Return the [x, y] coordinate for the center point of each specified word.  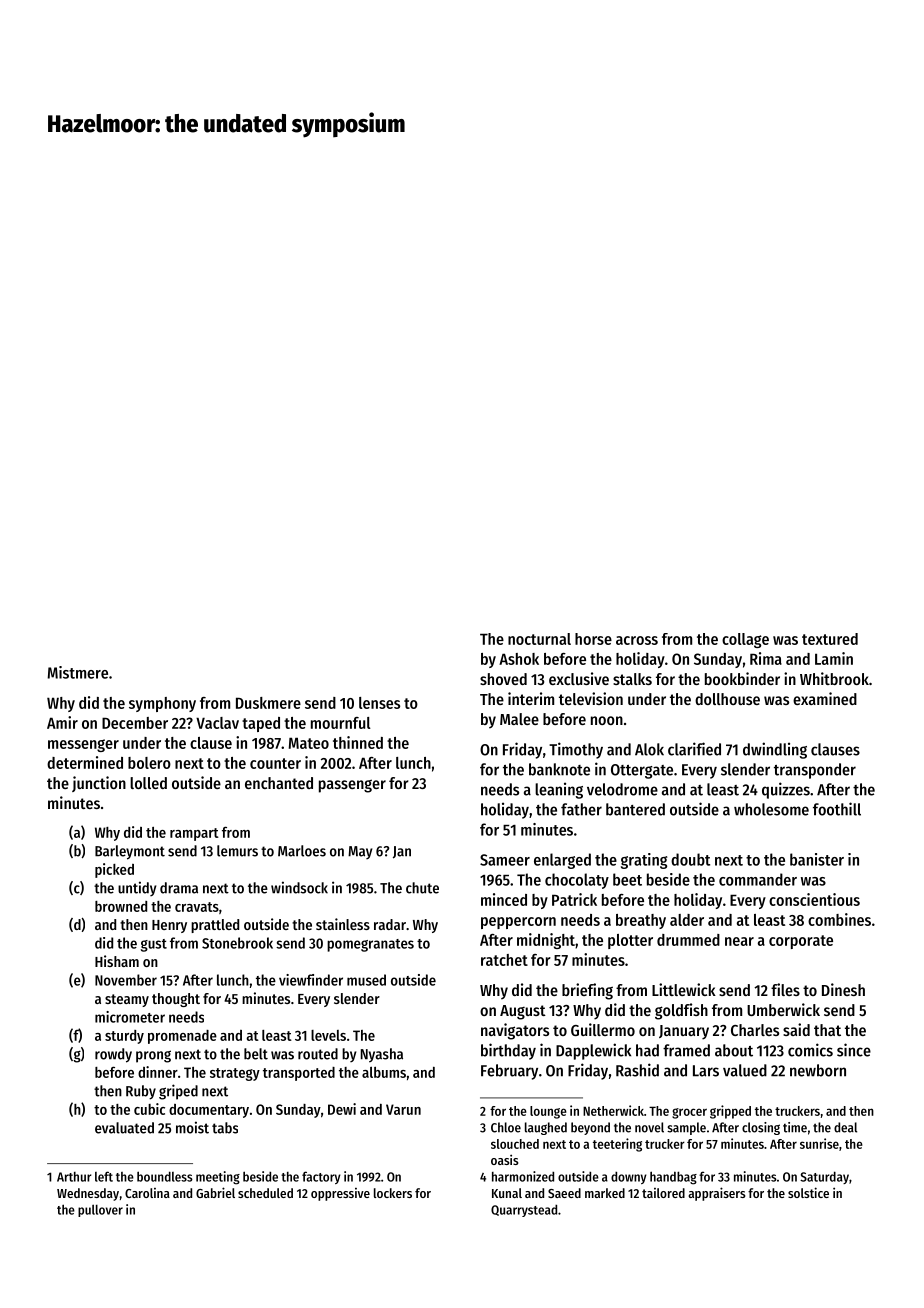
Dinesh [843, 989]
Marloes [302, 851]
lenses [379, 703]
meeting [218, 1178]
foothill [837, 809]
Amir [62, 722]
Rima [766, 658]
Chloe [506, 1127]
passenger [352, 786]
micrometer [130, 1017]
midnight [546, 941]
